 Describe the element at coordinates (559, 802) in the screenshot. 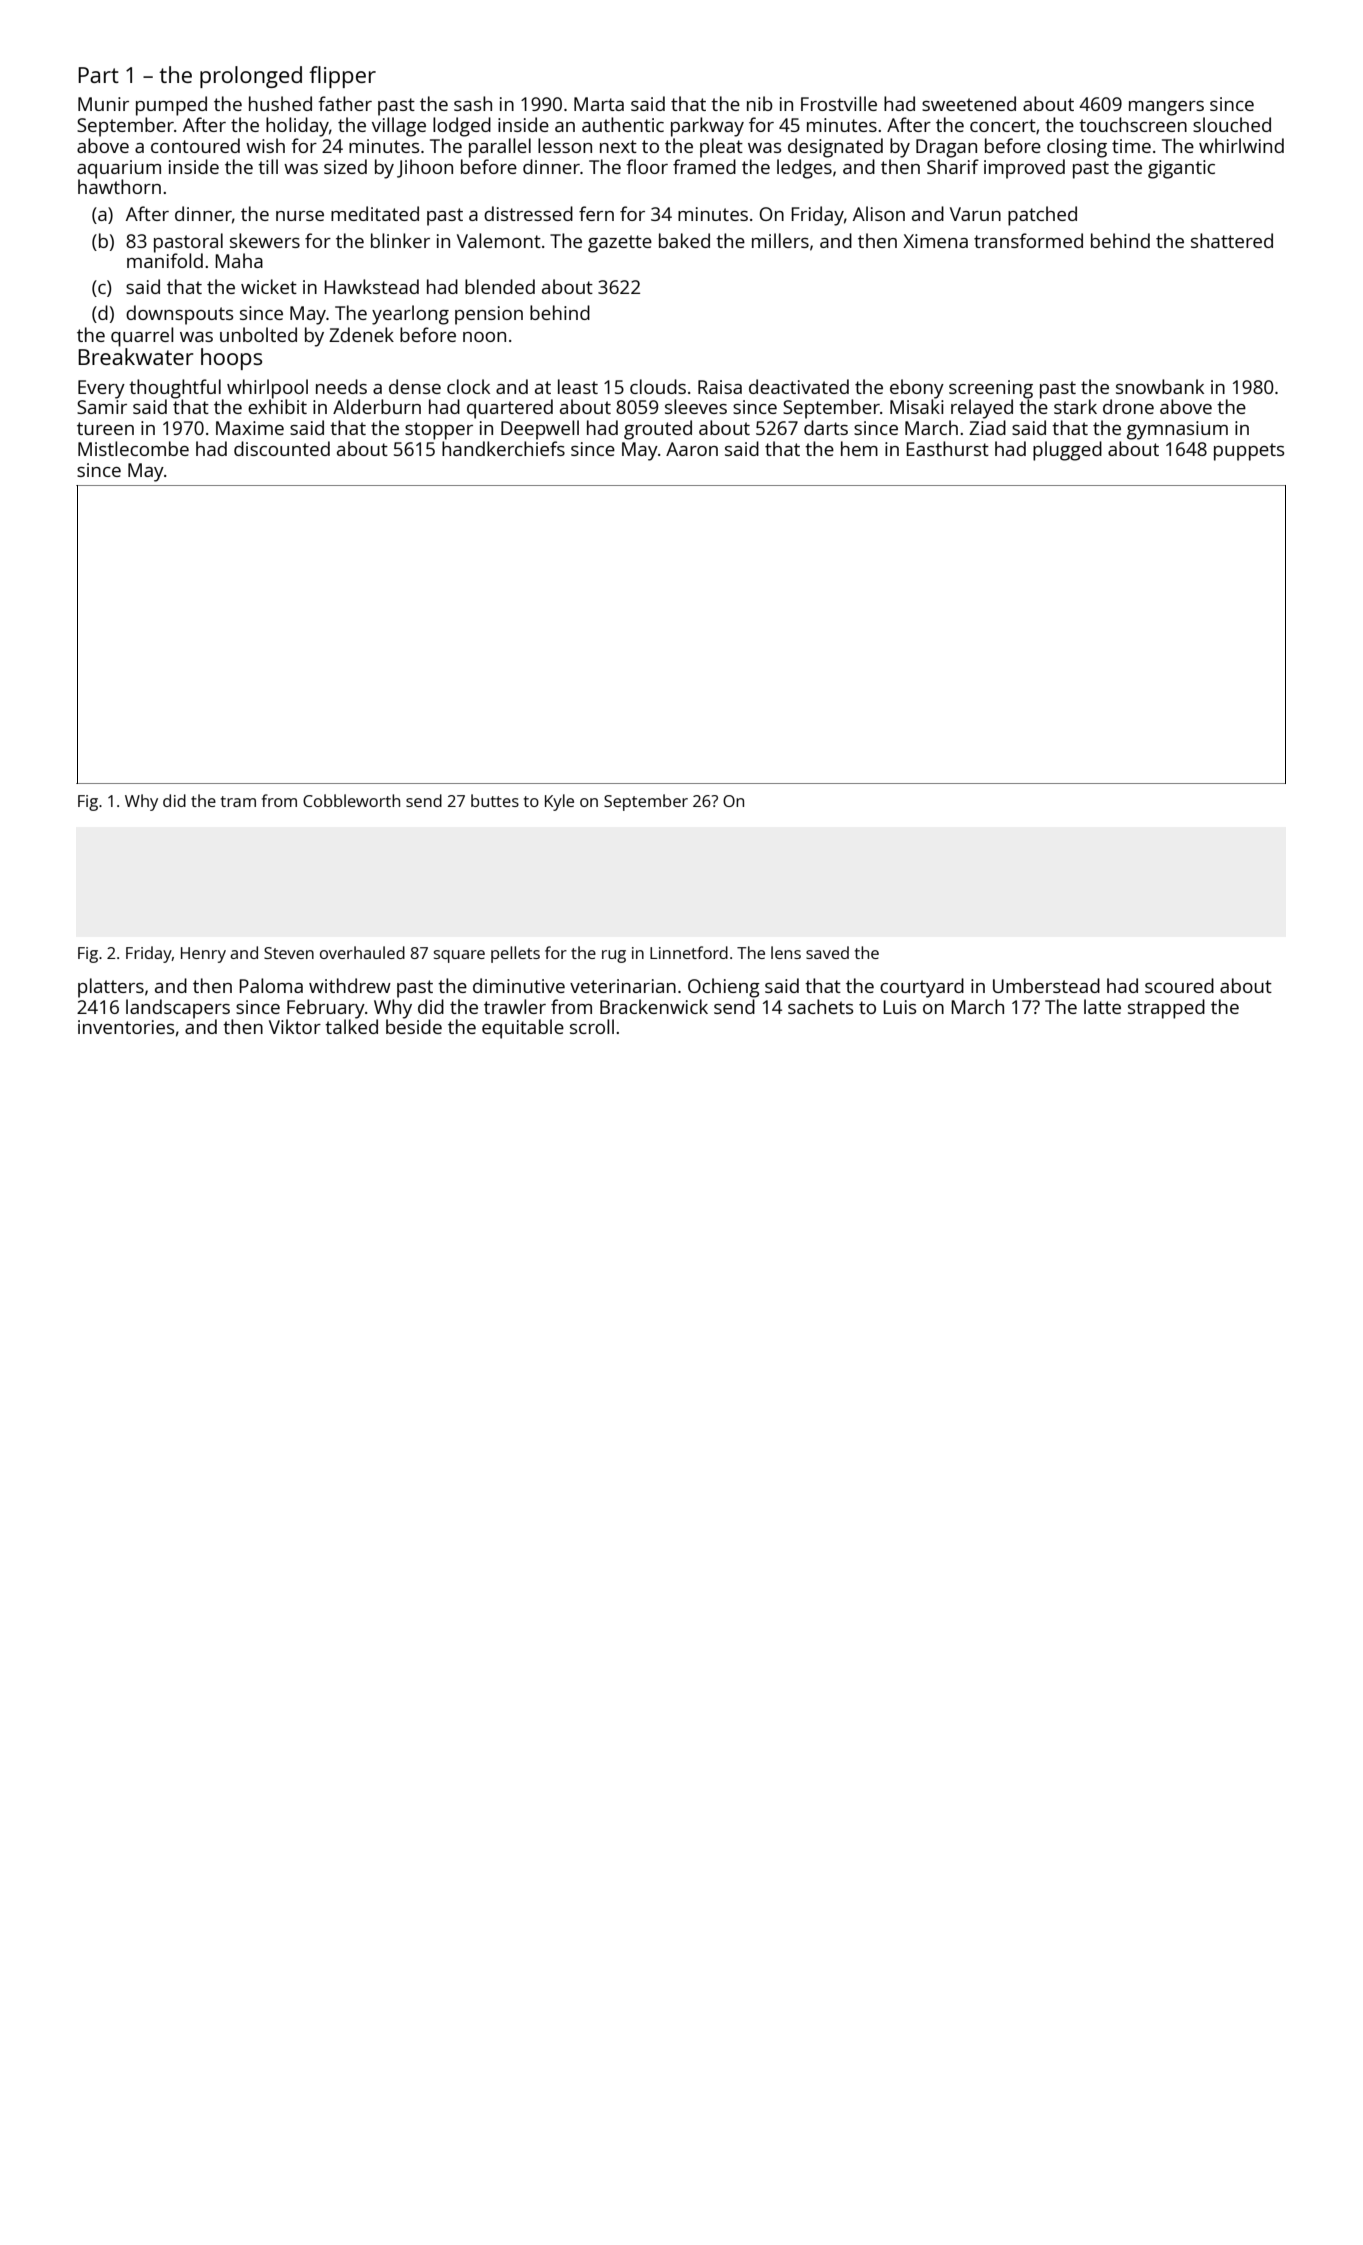

I see `Kyle` at that location.
